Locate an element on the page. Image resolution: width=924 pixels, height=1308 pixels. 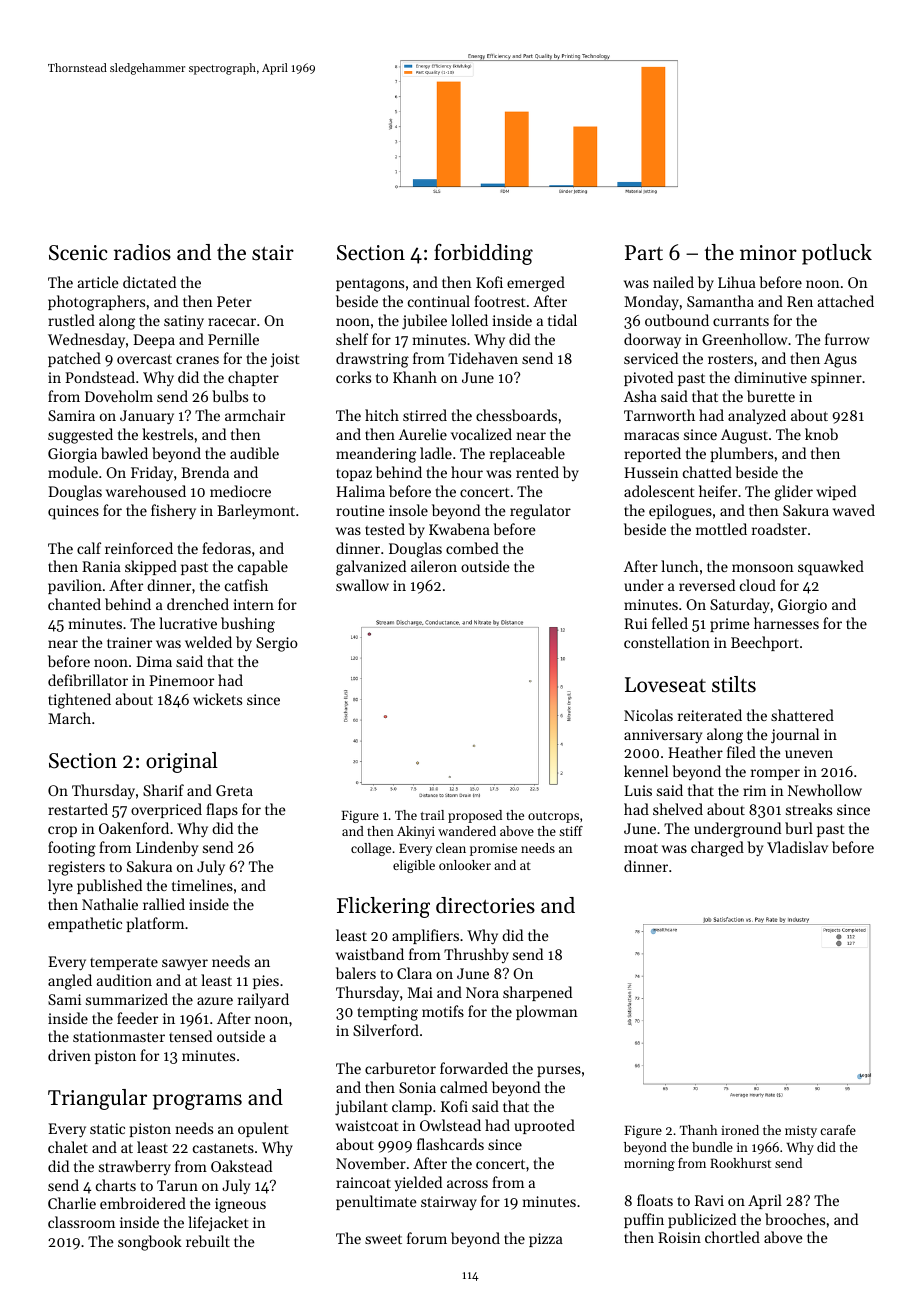
Giorgio is located at coordinates (802, 606).
